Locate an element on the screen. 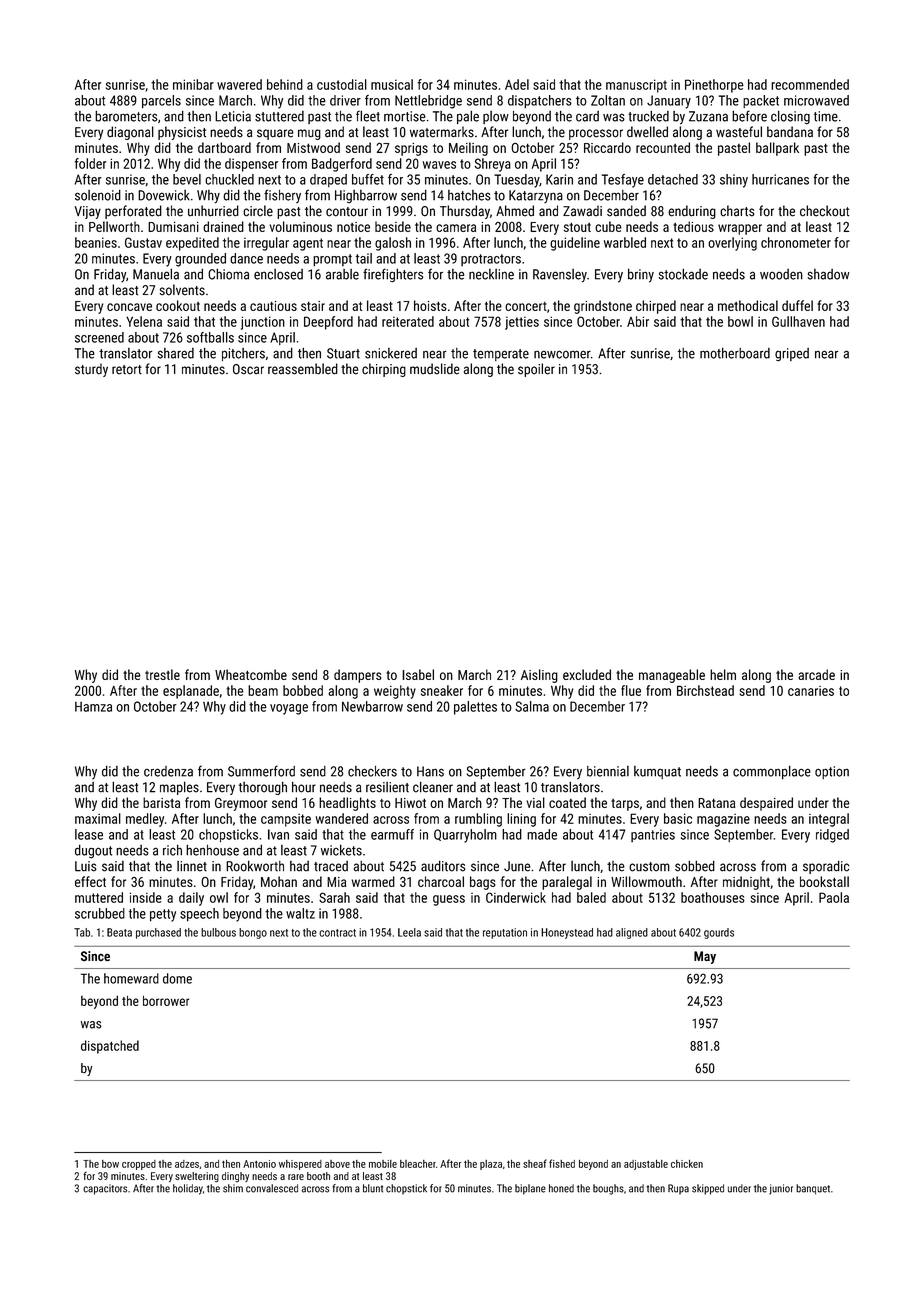 Image resolution: width=924 pixels, height=1308 pixels. credenza is located at coordinates (168, 771).
